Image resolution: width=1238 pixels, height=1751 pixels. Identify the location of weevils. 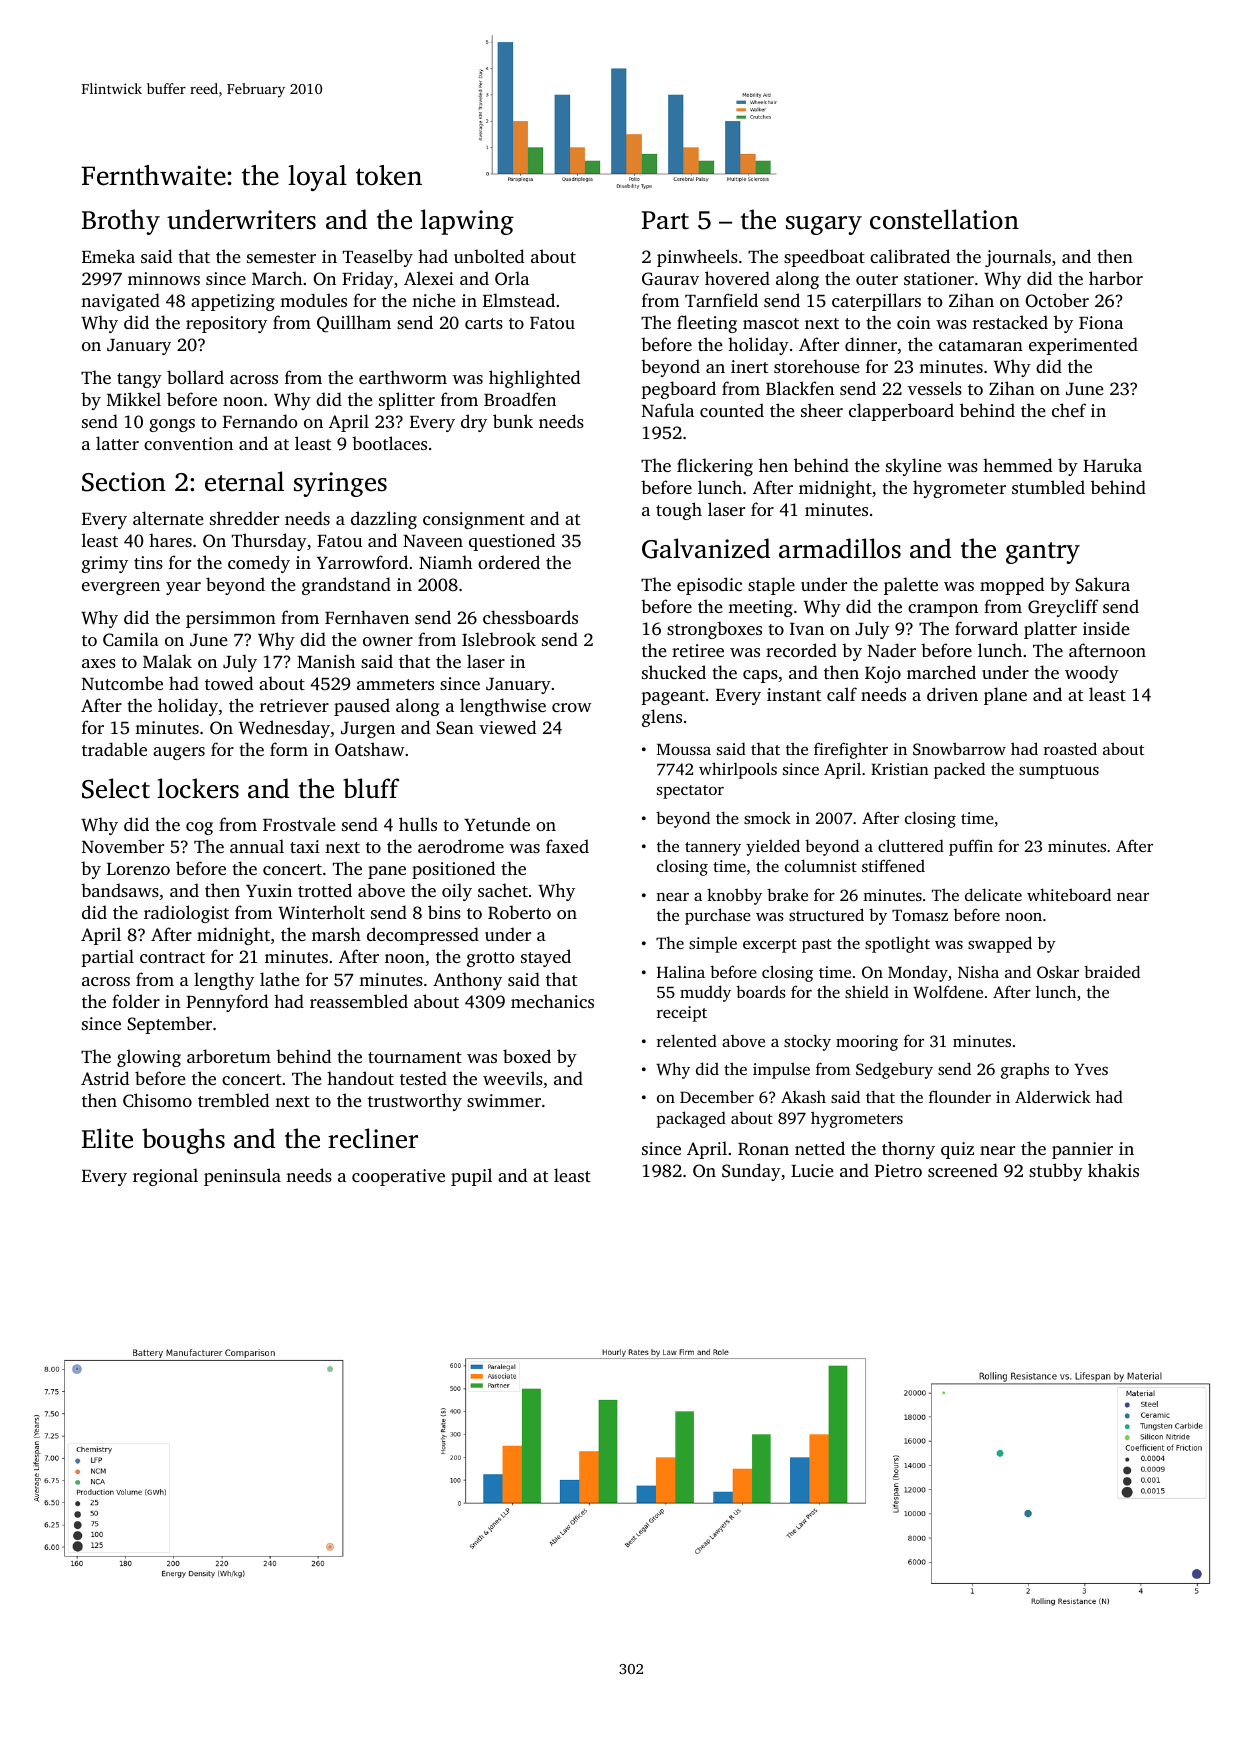
(513, 1078).
